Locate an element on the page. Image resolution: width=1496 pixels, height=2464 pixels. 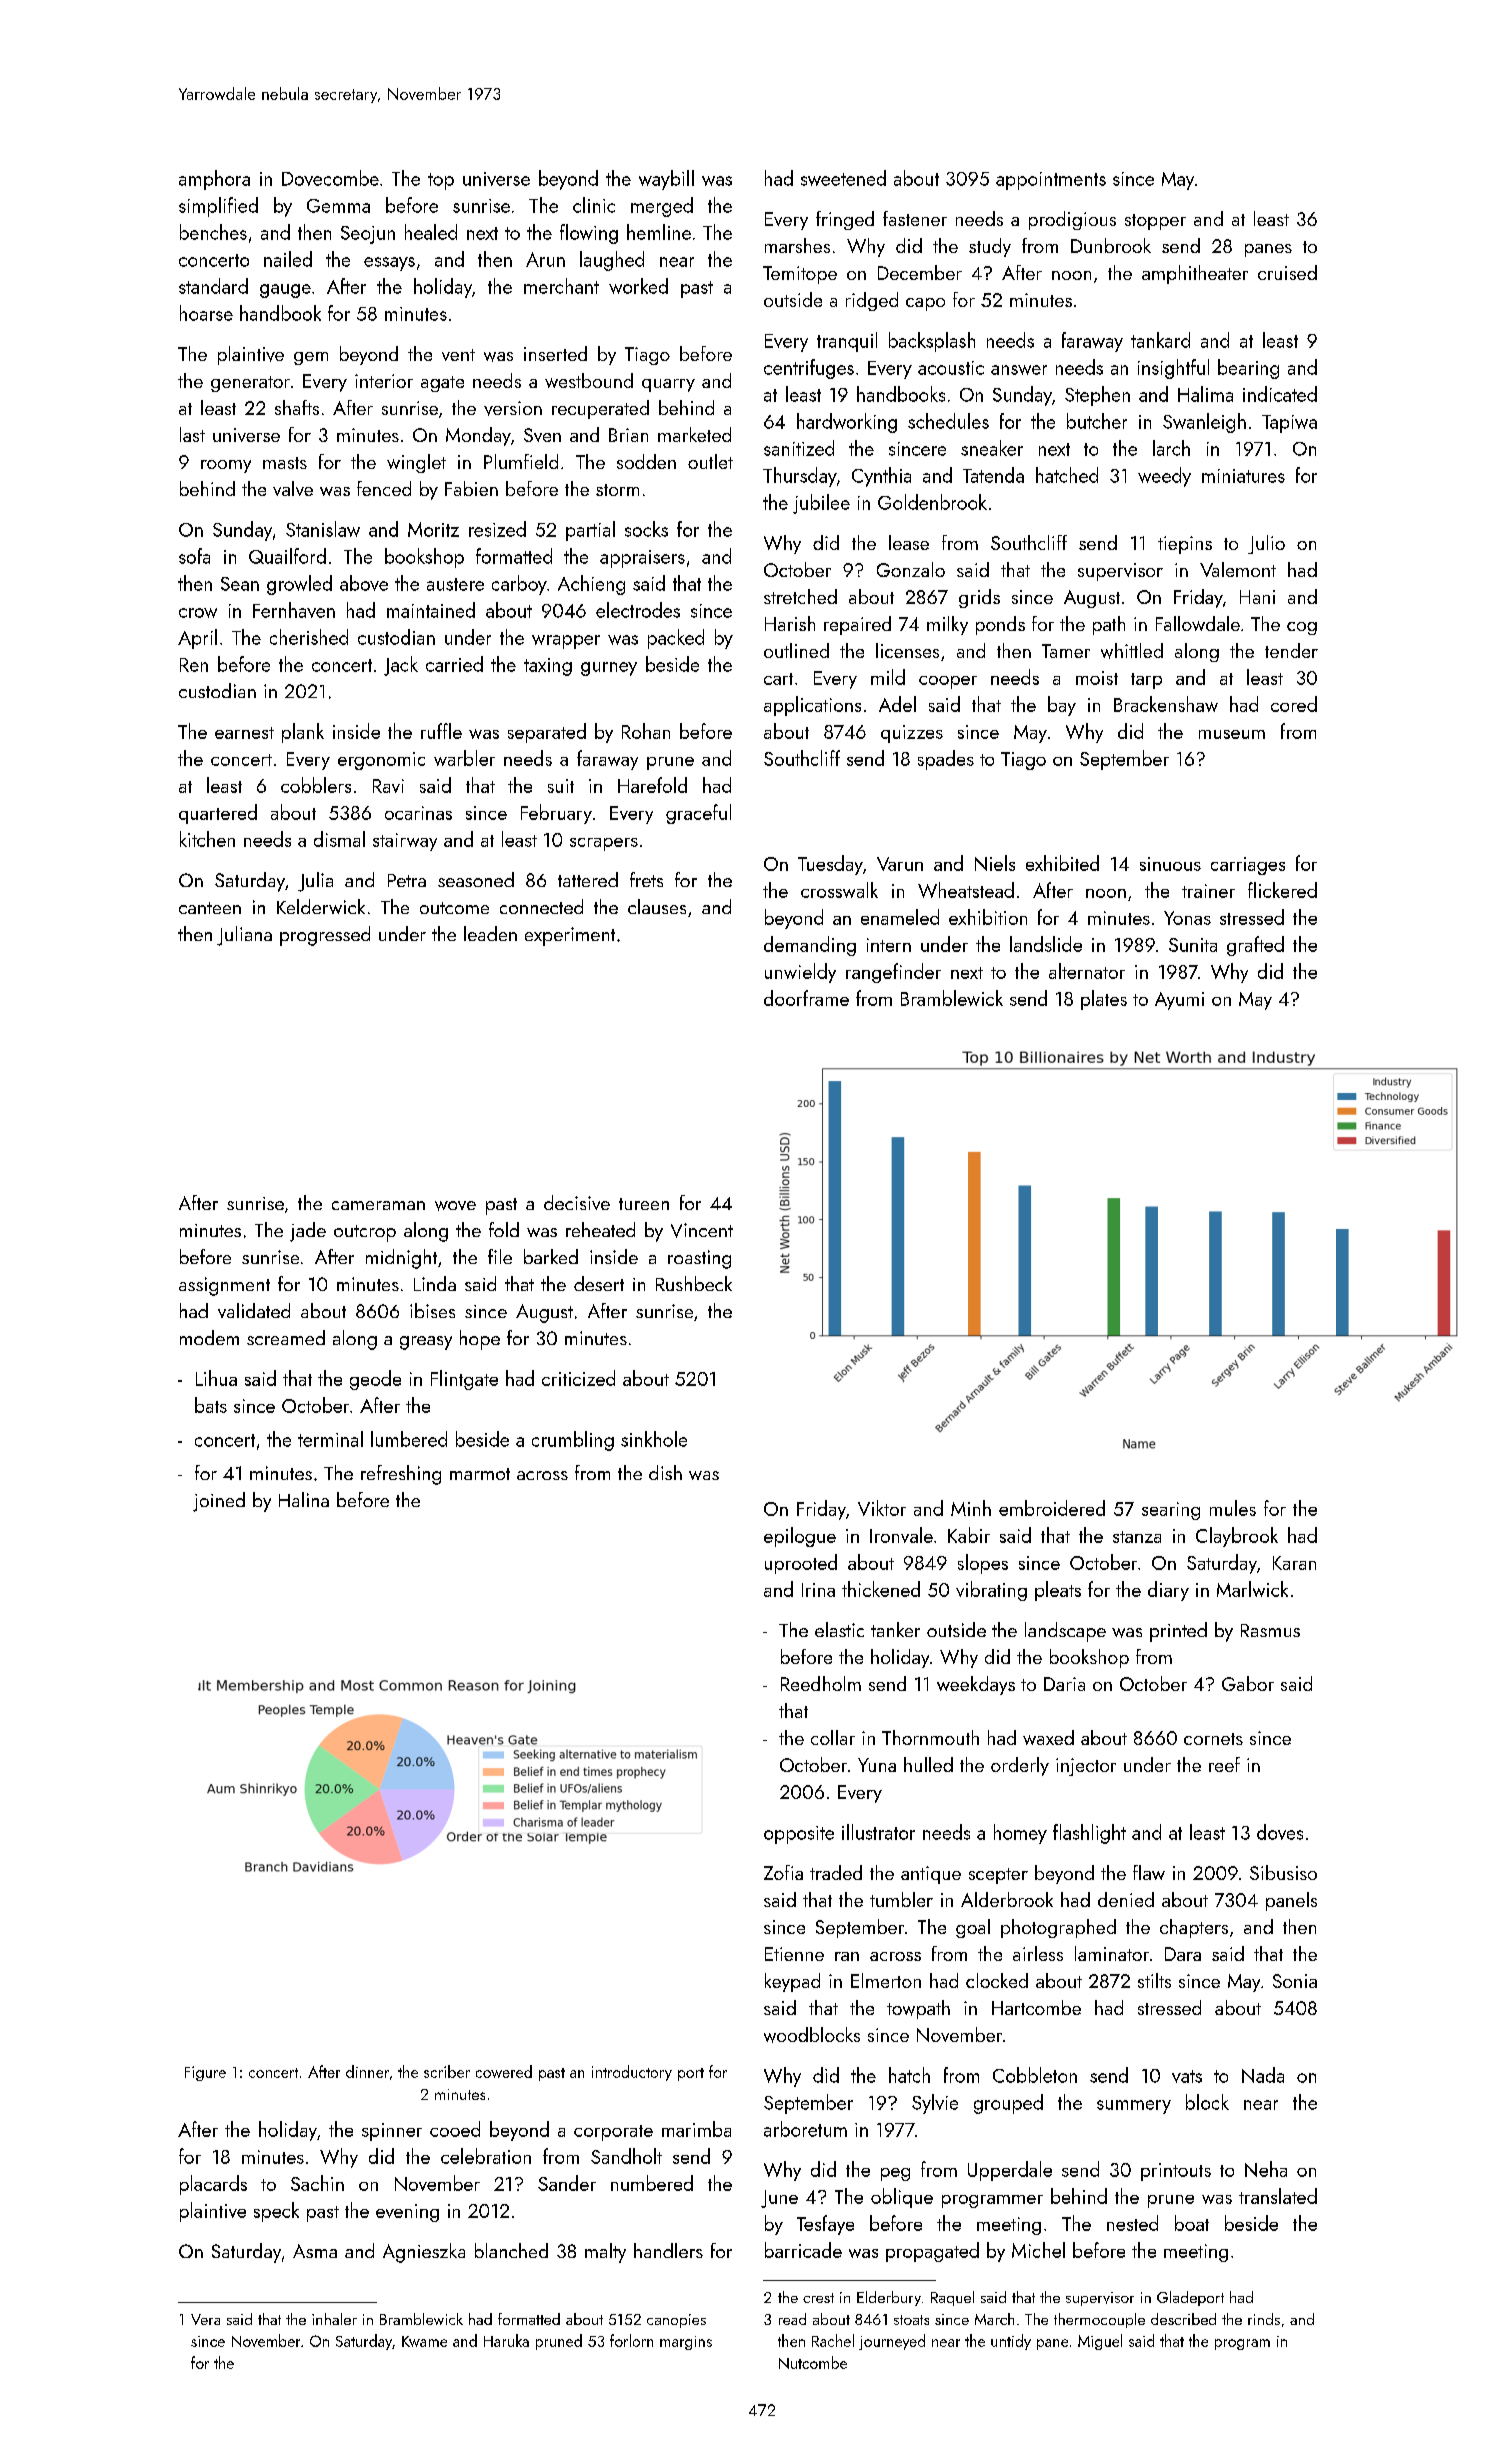
Haruka is located at coordinates (506, 2340).
